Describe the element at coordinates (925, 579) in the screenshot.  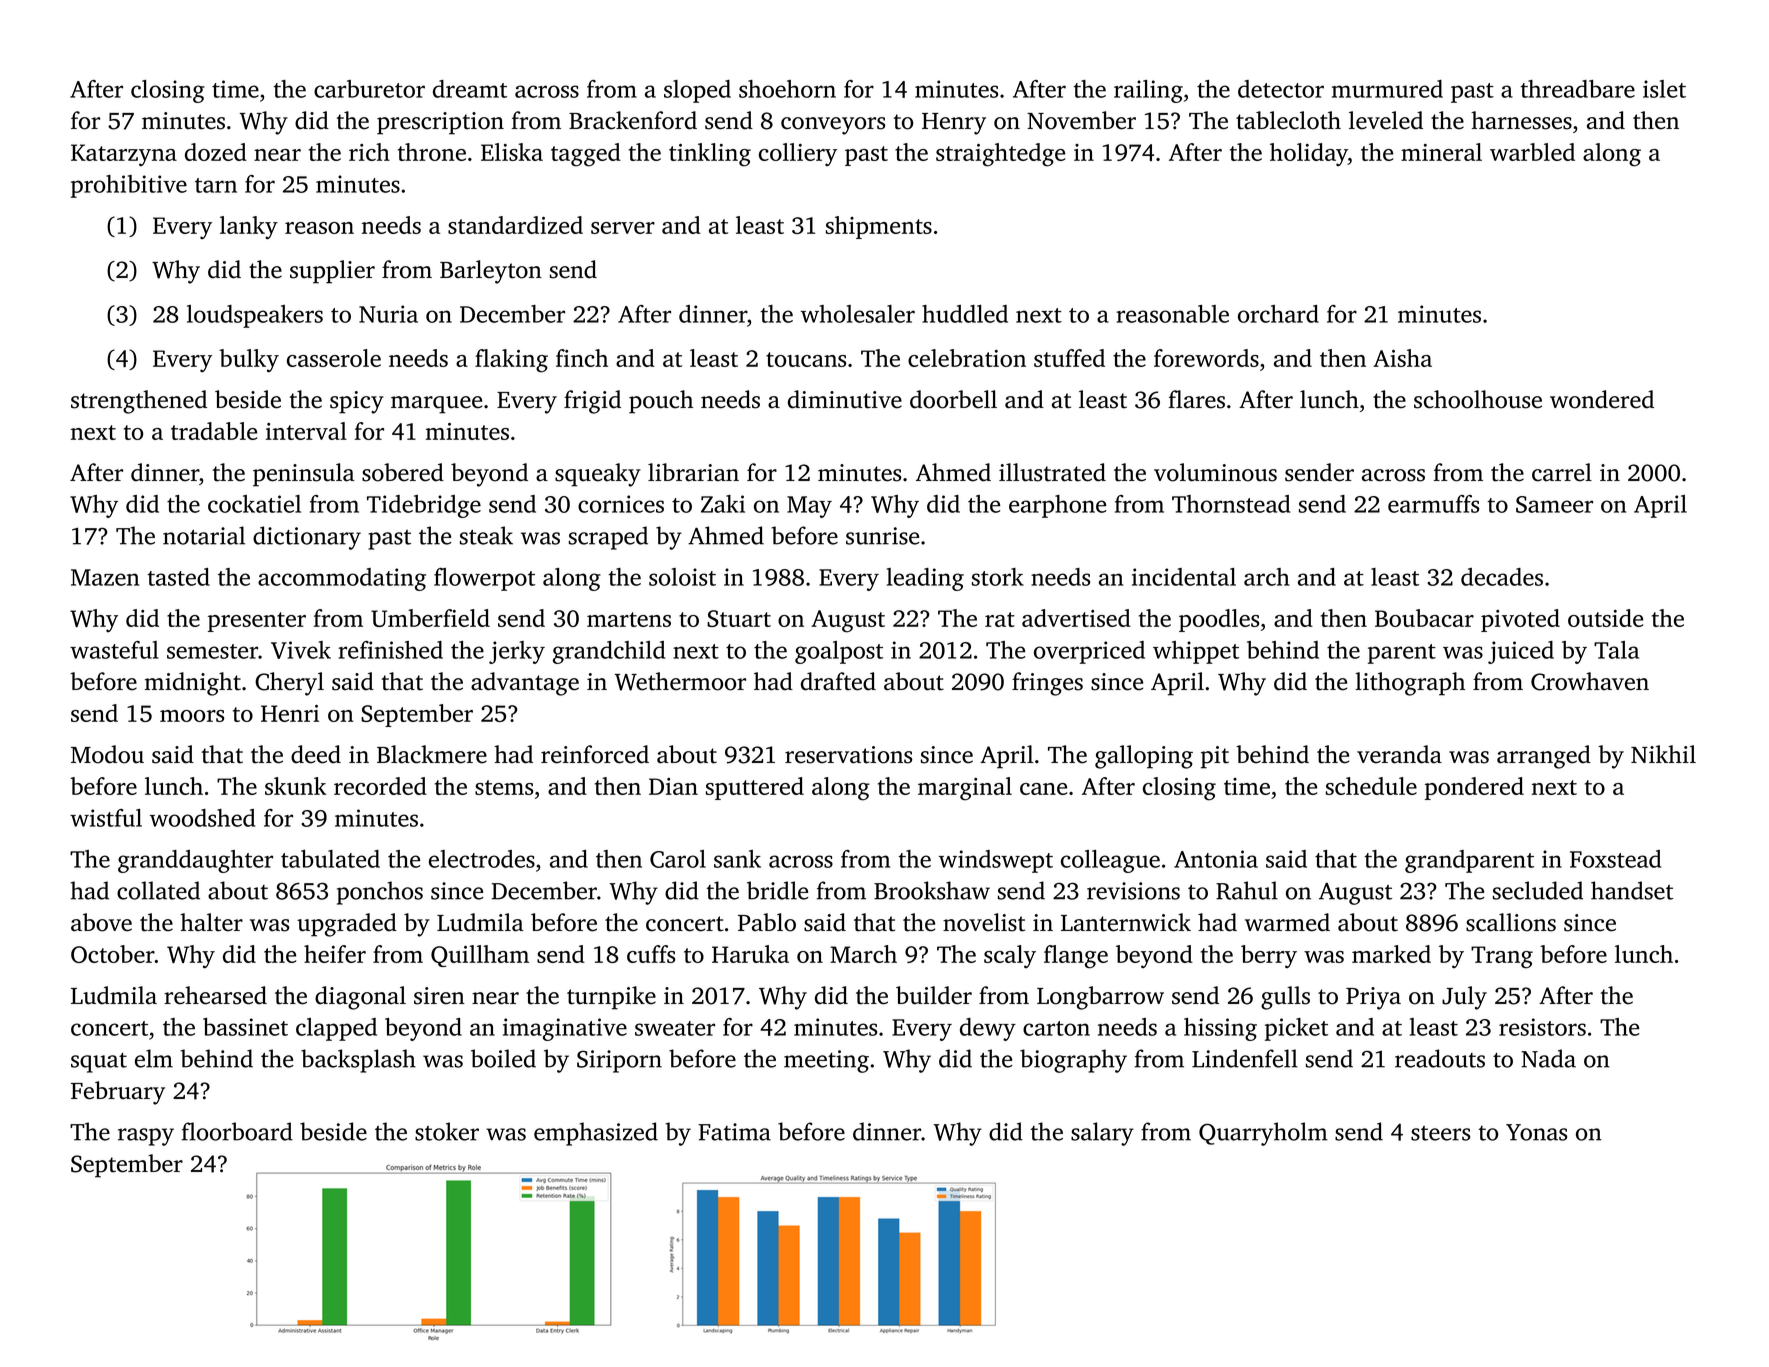
I see `leading` at that location.
